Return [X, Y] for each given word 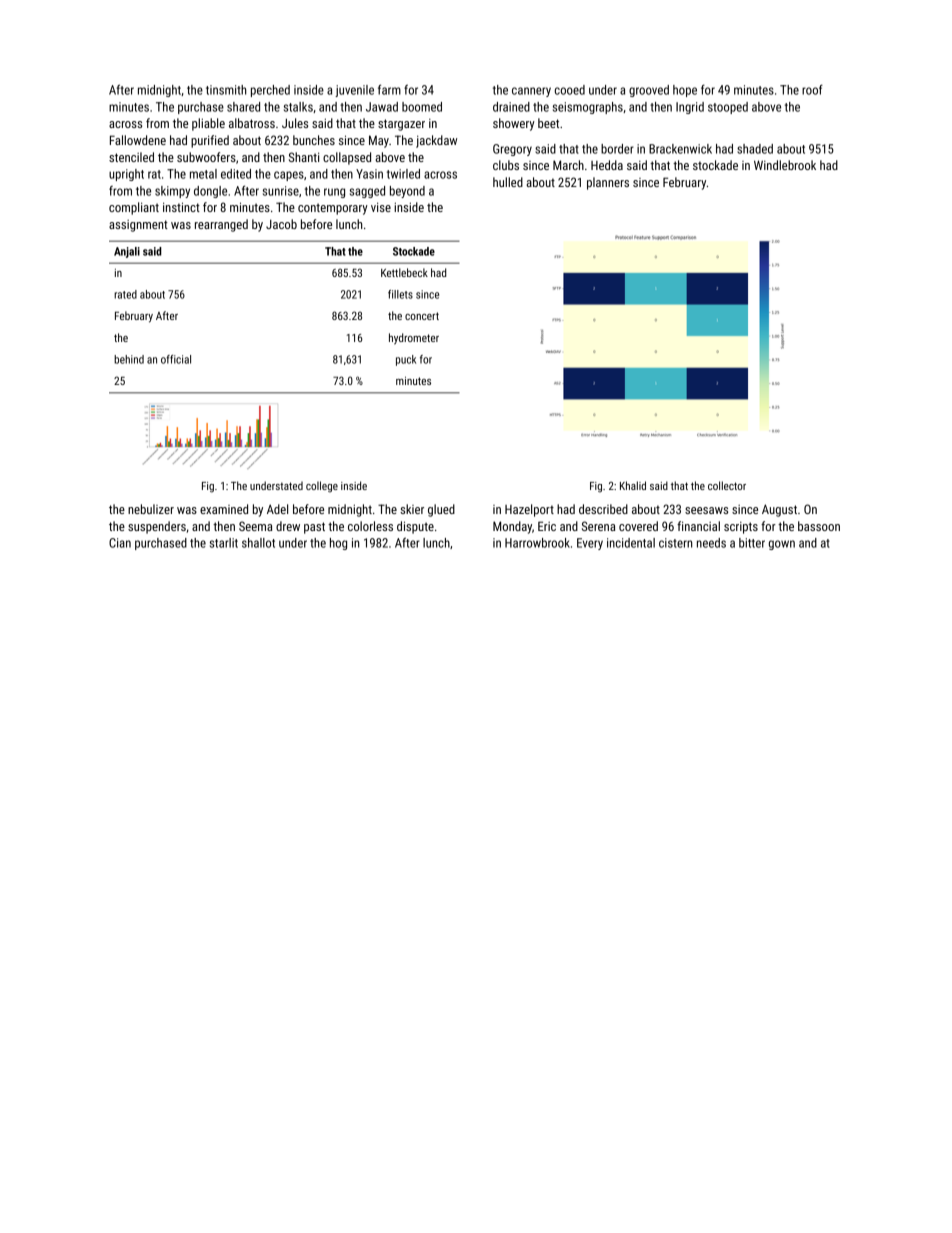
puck [406, 360]
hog [338, 544]
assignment [138, 226]
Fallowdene [138, 140]
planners [608, 183]
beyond [407, 192]
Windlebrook [785, 165]
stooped [728, 108]
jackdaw [436, 141]
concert [422, 316]
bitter [752, 543]
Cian [120, 543]
